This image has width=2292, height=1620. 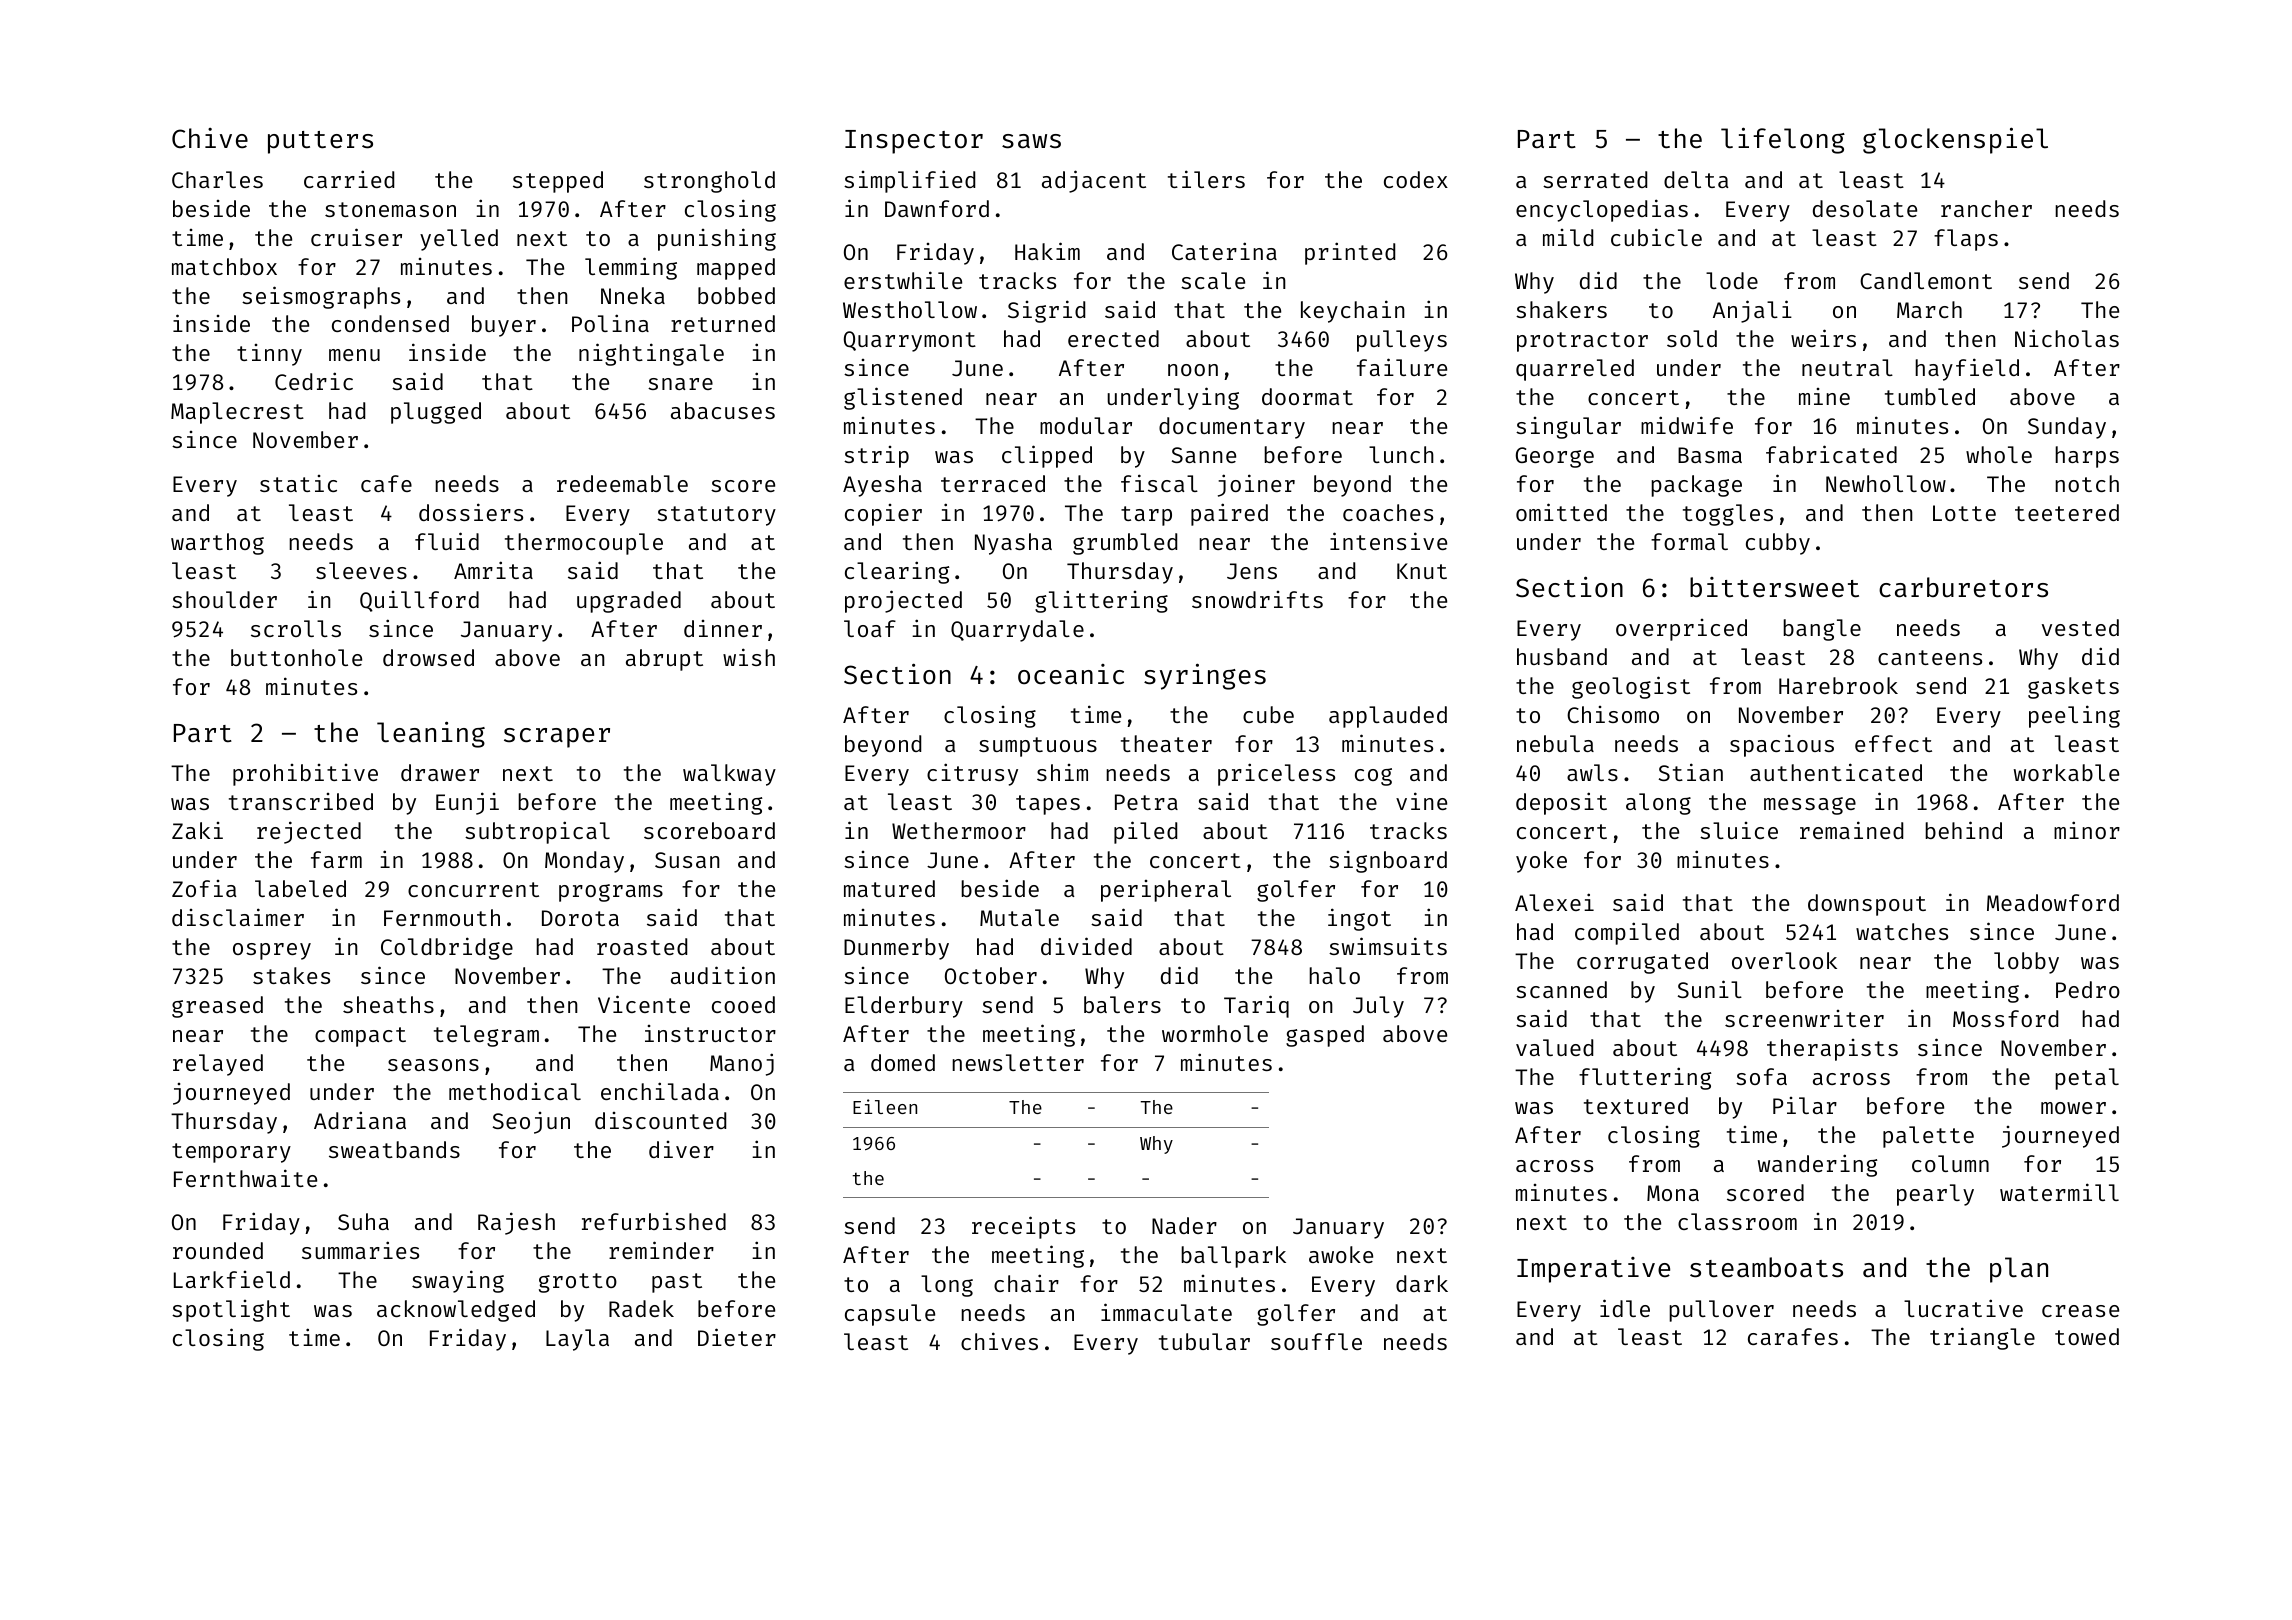 What do you see at coordinates (610, 323) in the image?
I see `Polina` at bounding box center [610, 323].
